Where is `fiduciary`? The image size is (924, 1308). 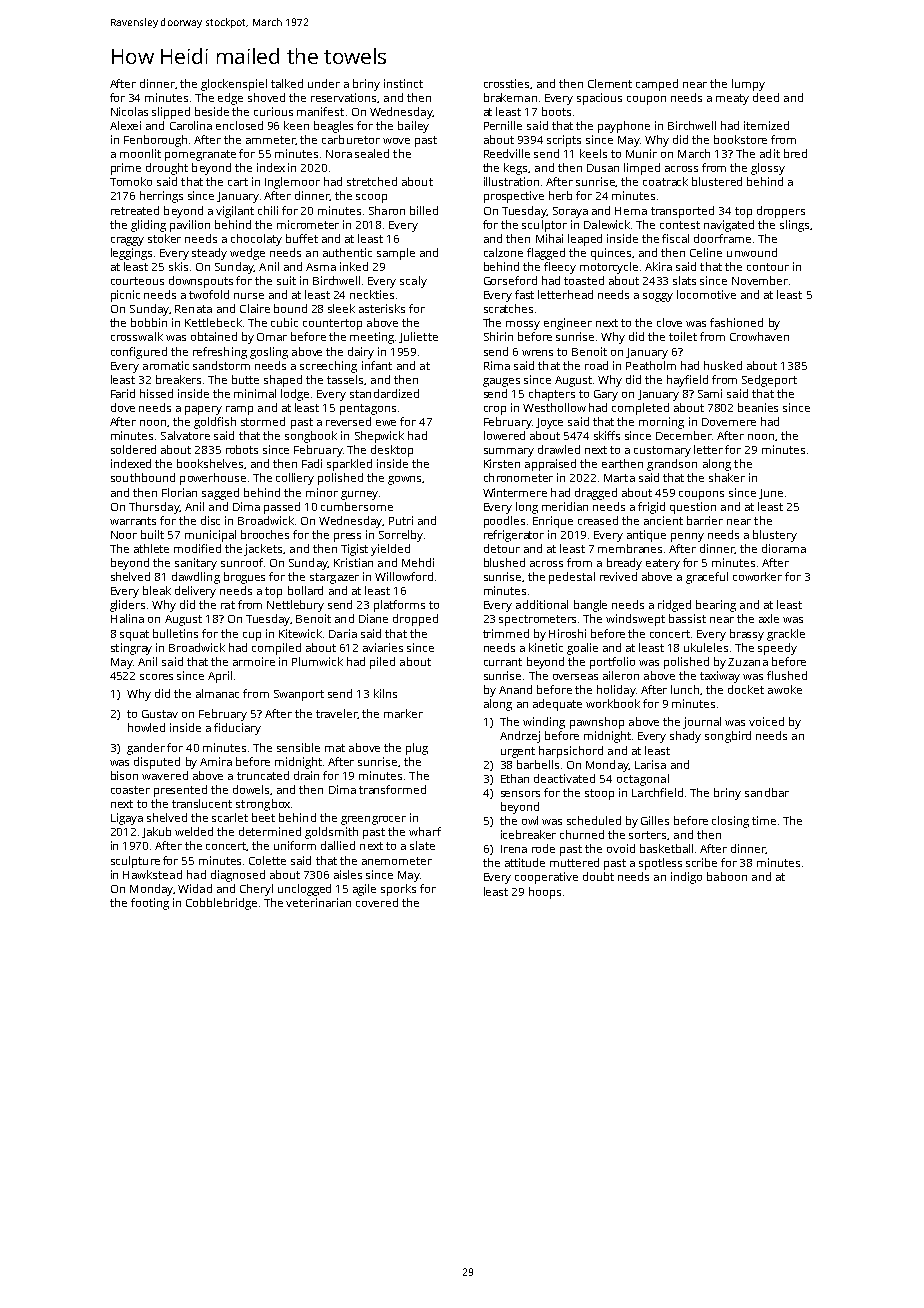
fiduciary is located at coordinates (237, 729).
